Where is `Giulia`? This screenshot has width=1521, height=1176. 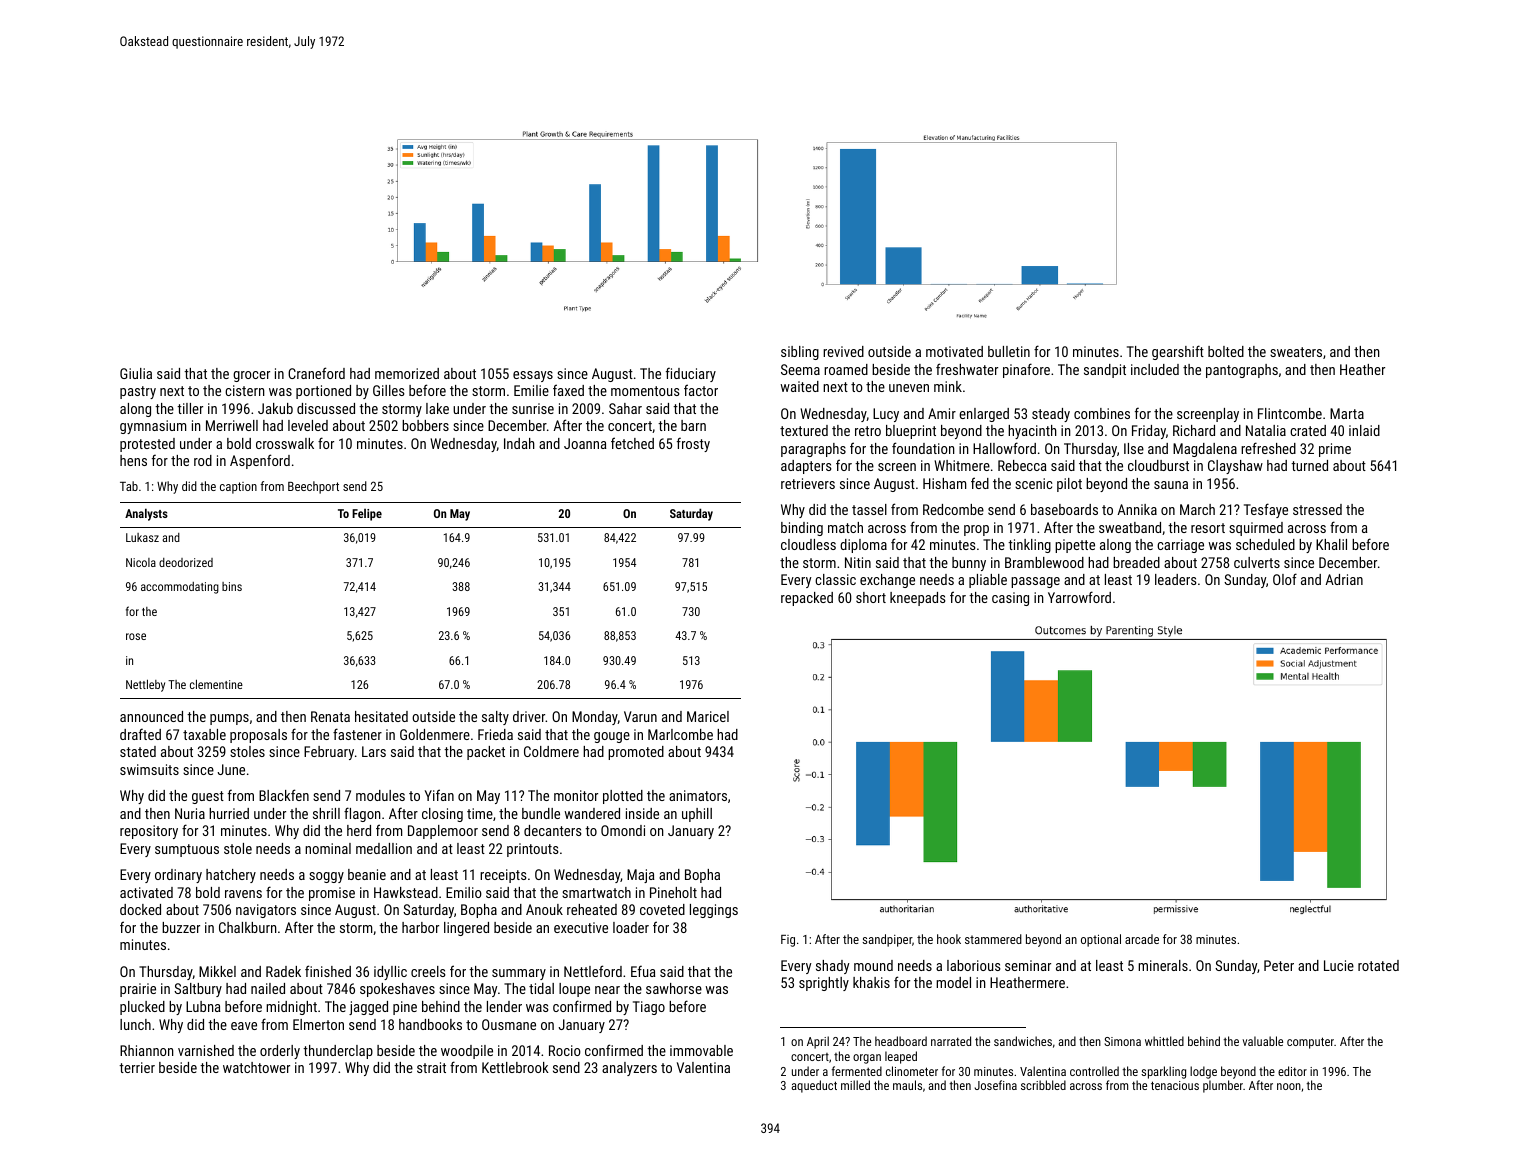 Giulia is located at coordinates (136, 373).
